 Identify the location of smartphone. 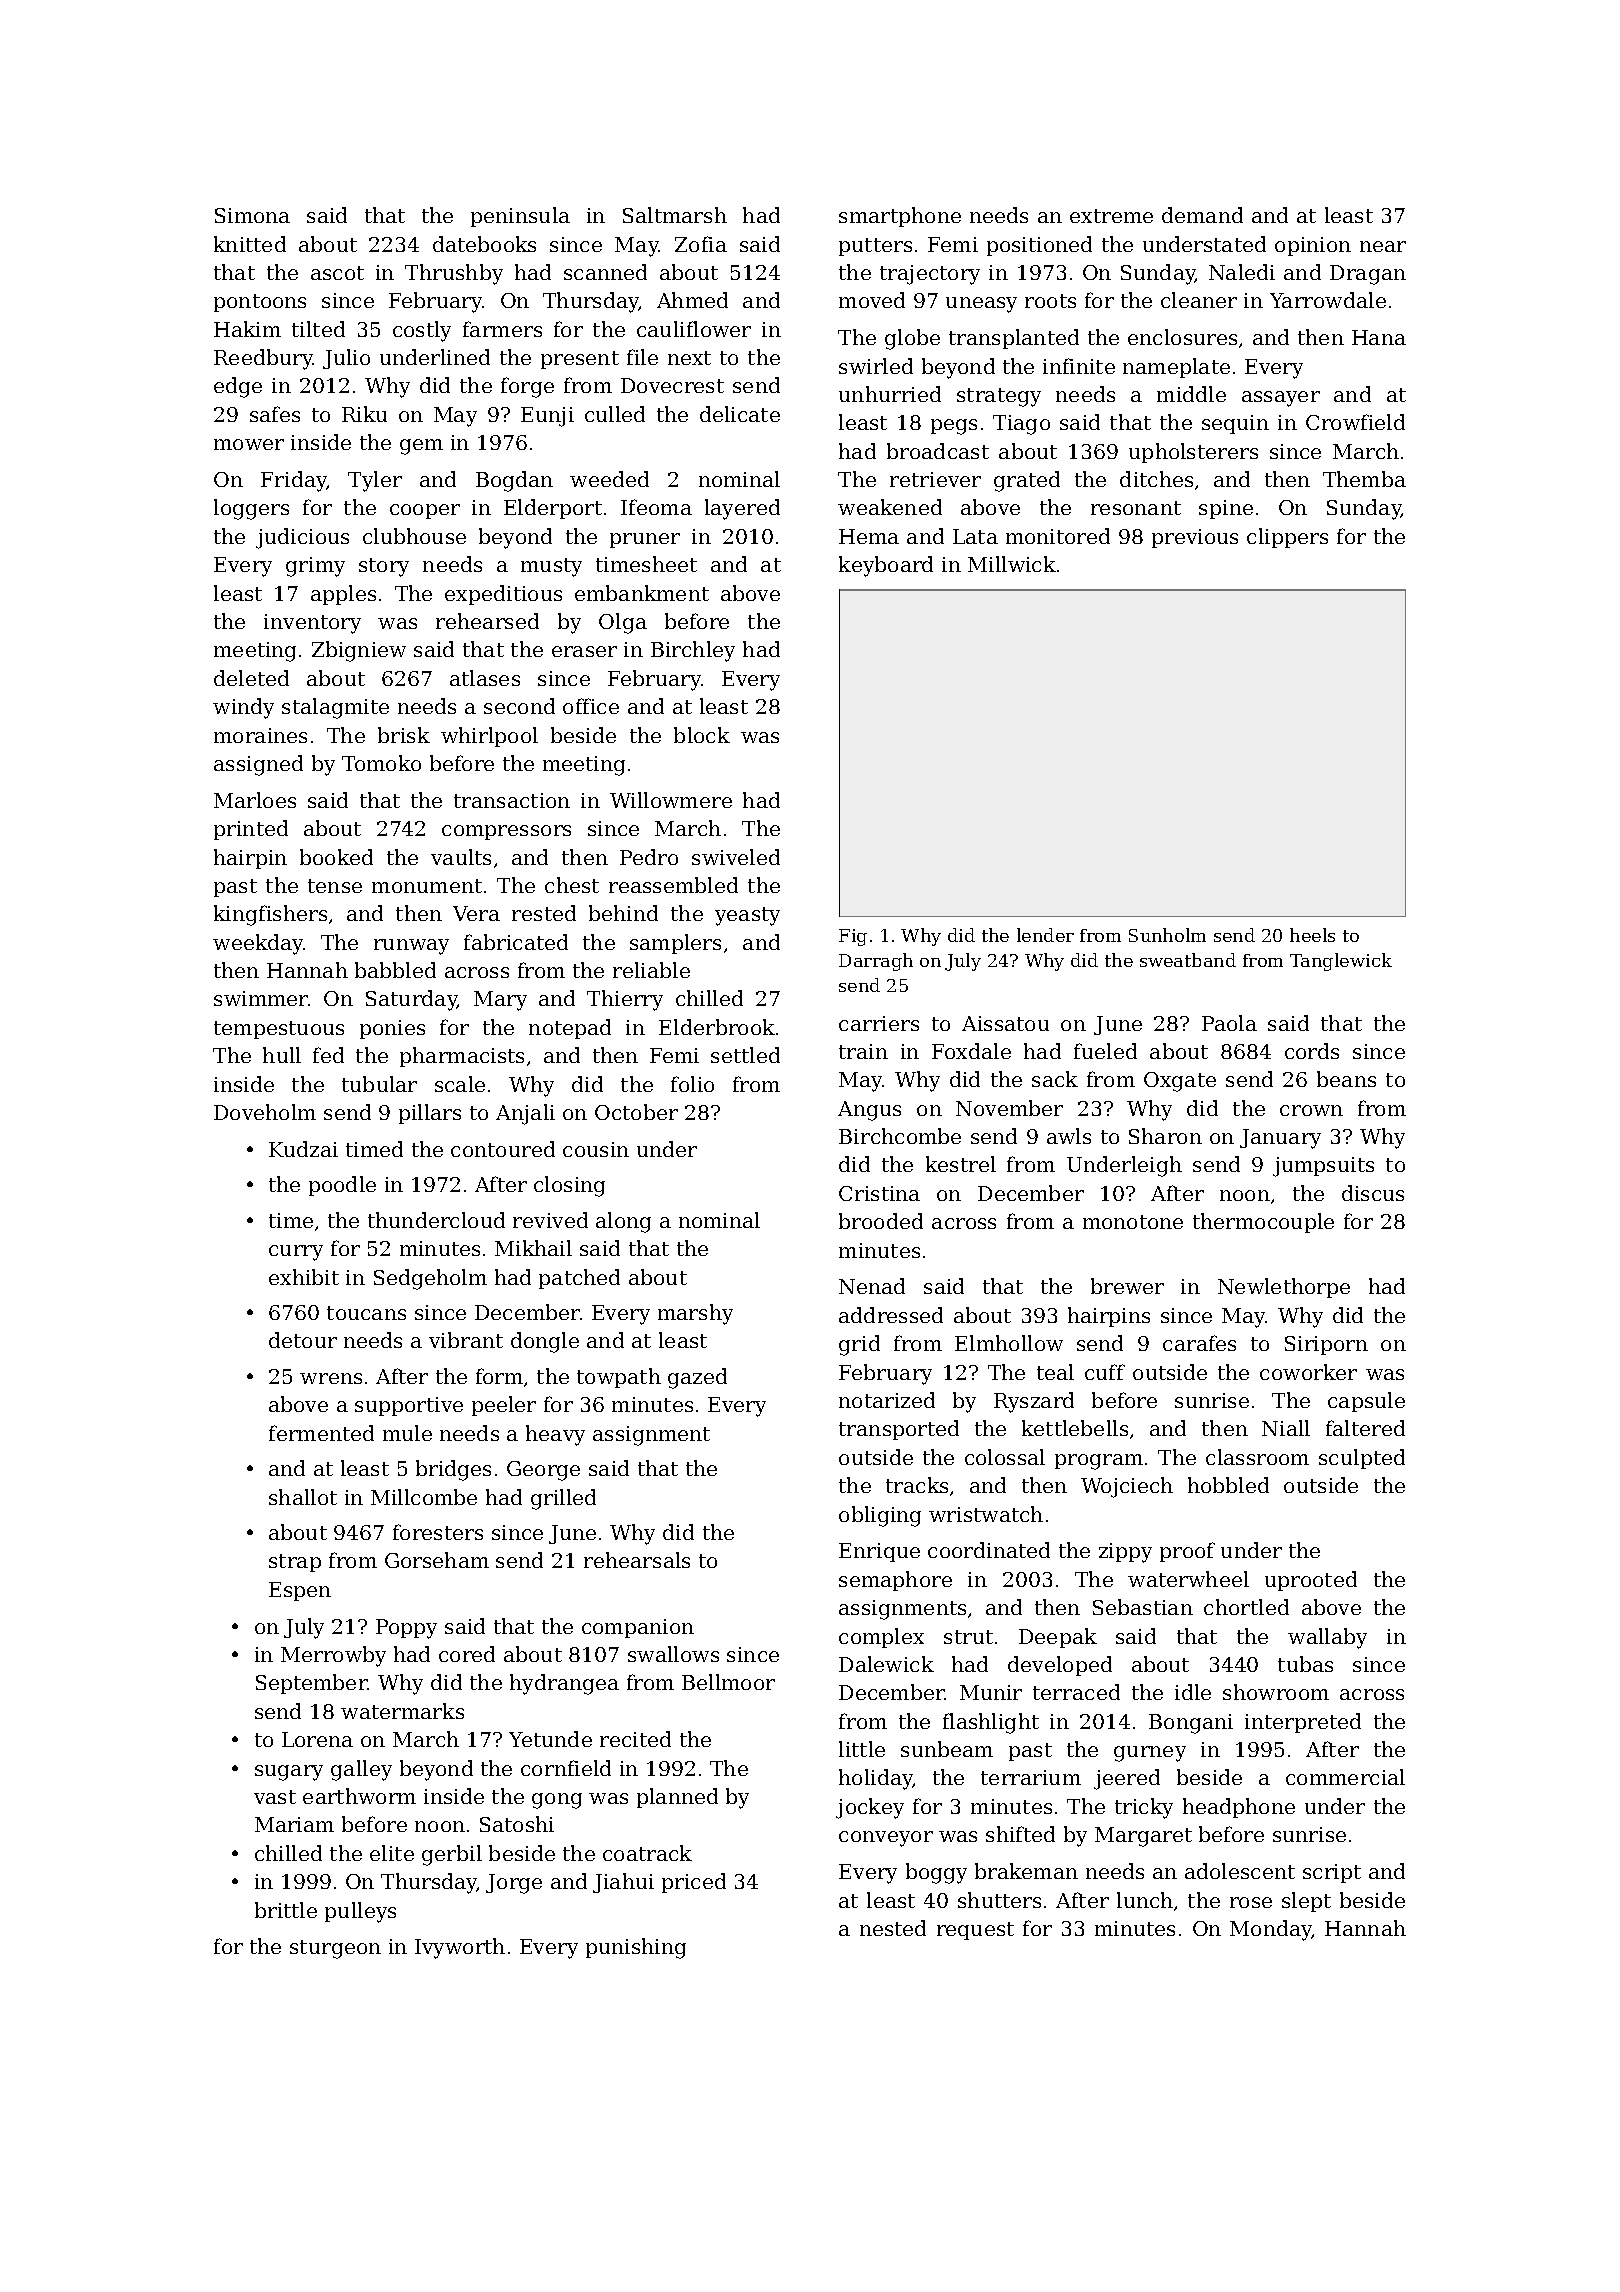
(900, 217).
